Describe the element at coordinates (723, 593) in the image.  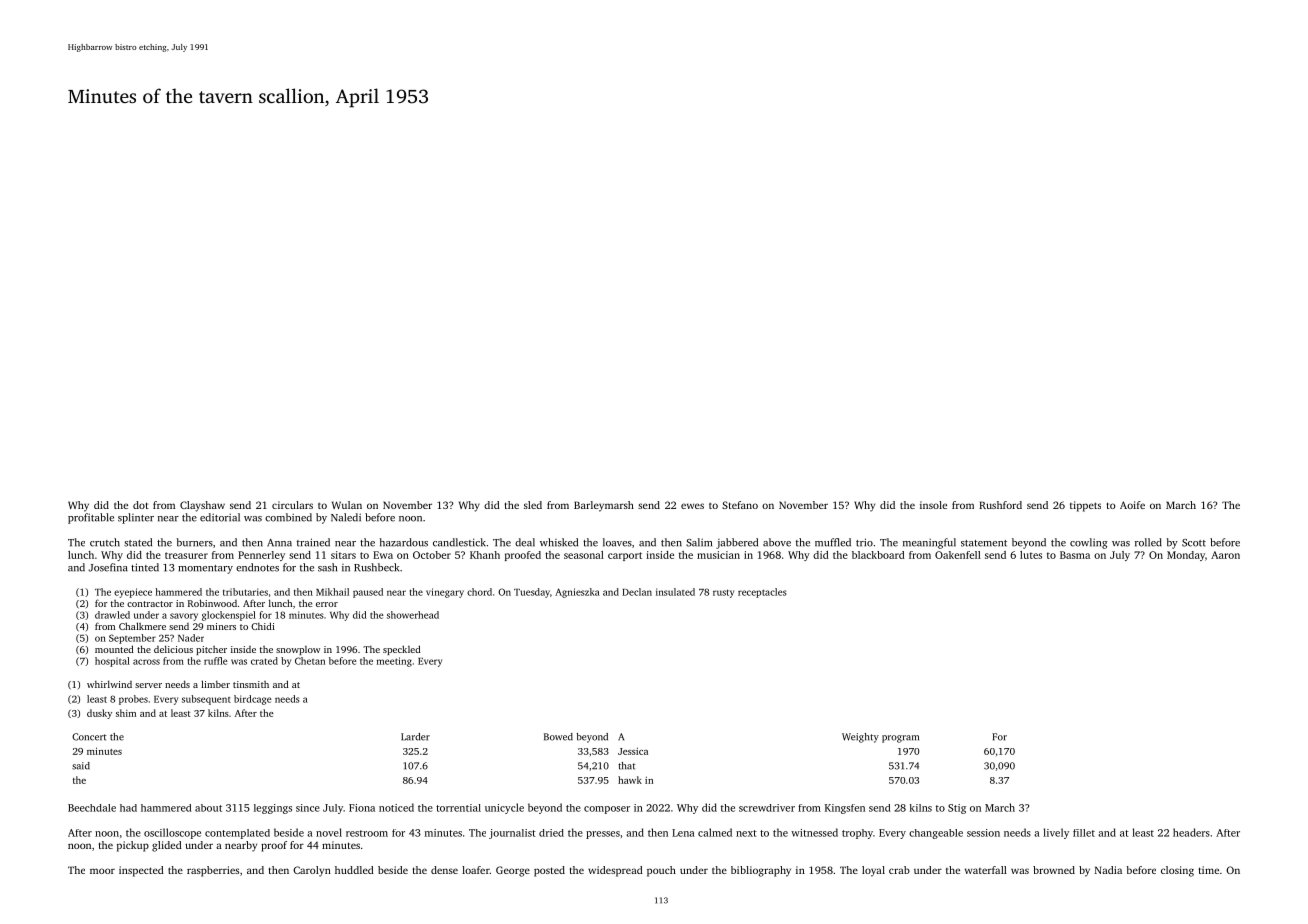
I see `rusty` at that location.
